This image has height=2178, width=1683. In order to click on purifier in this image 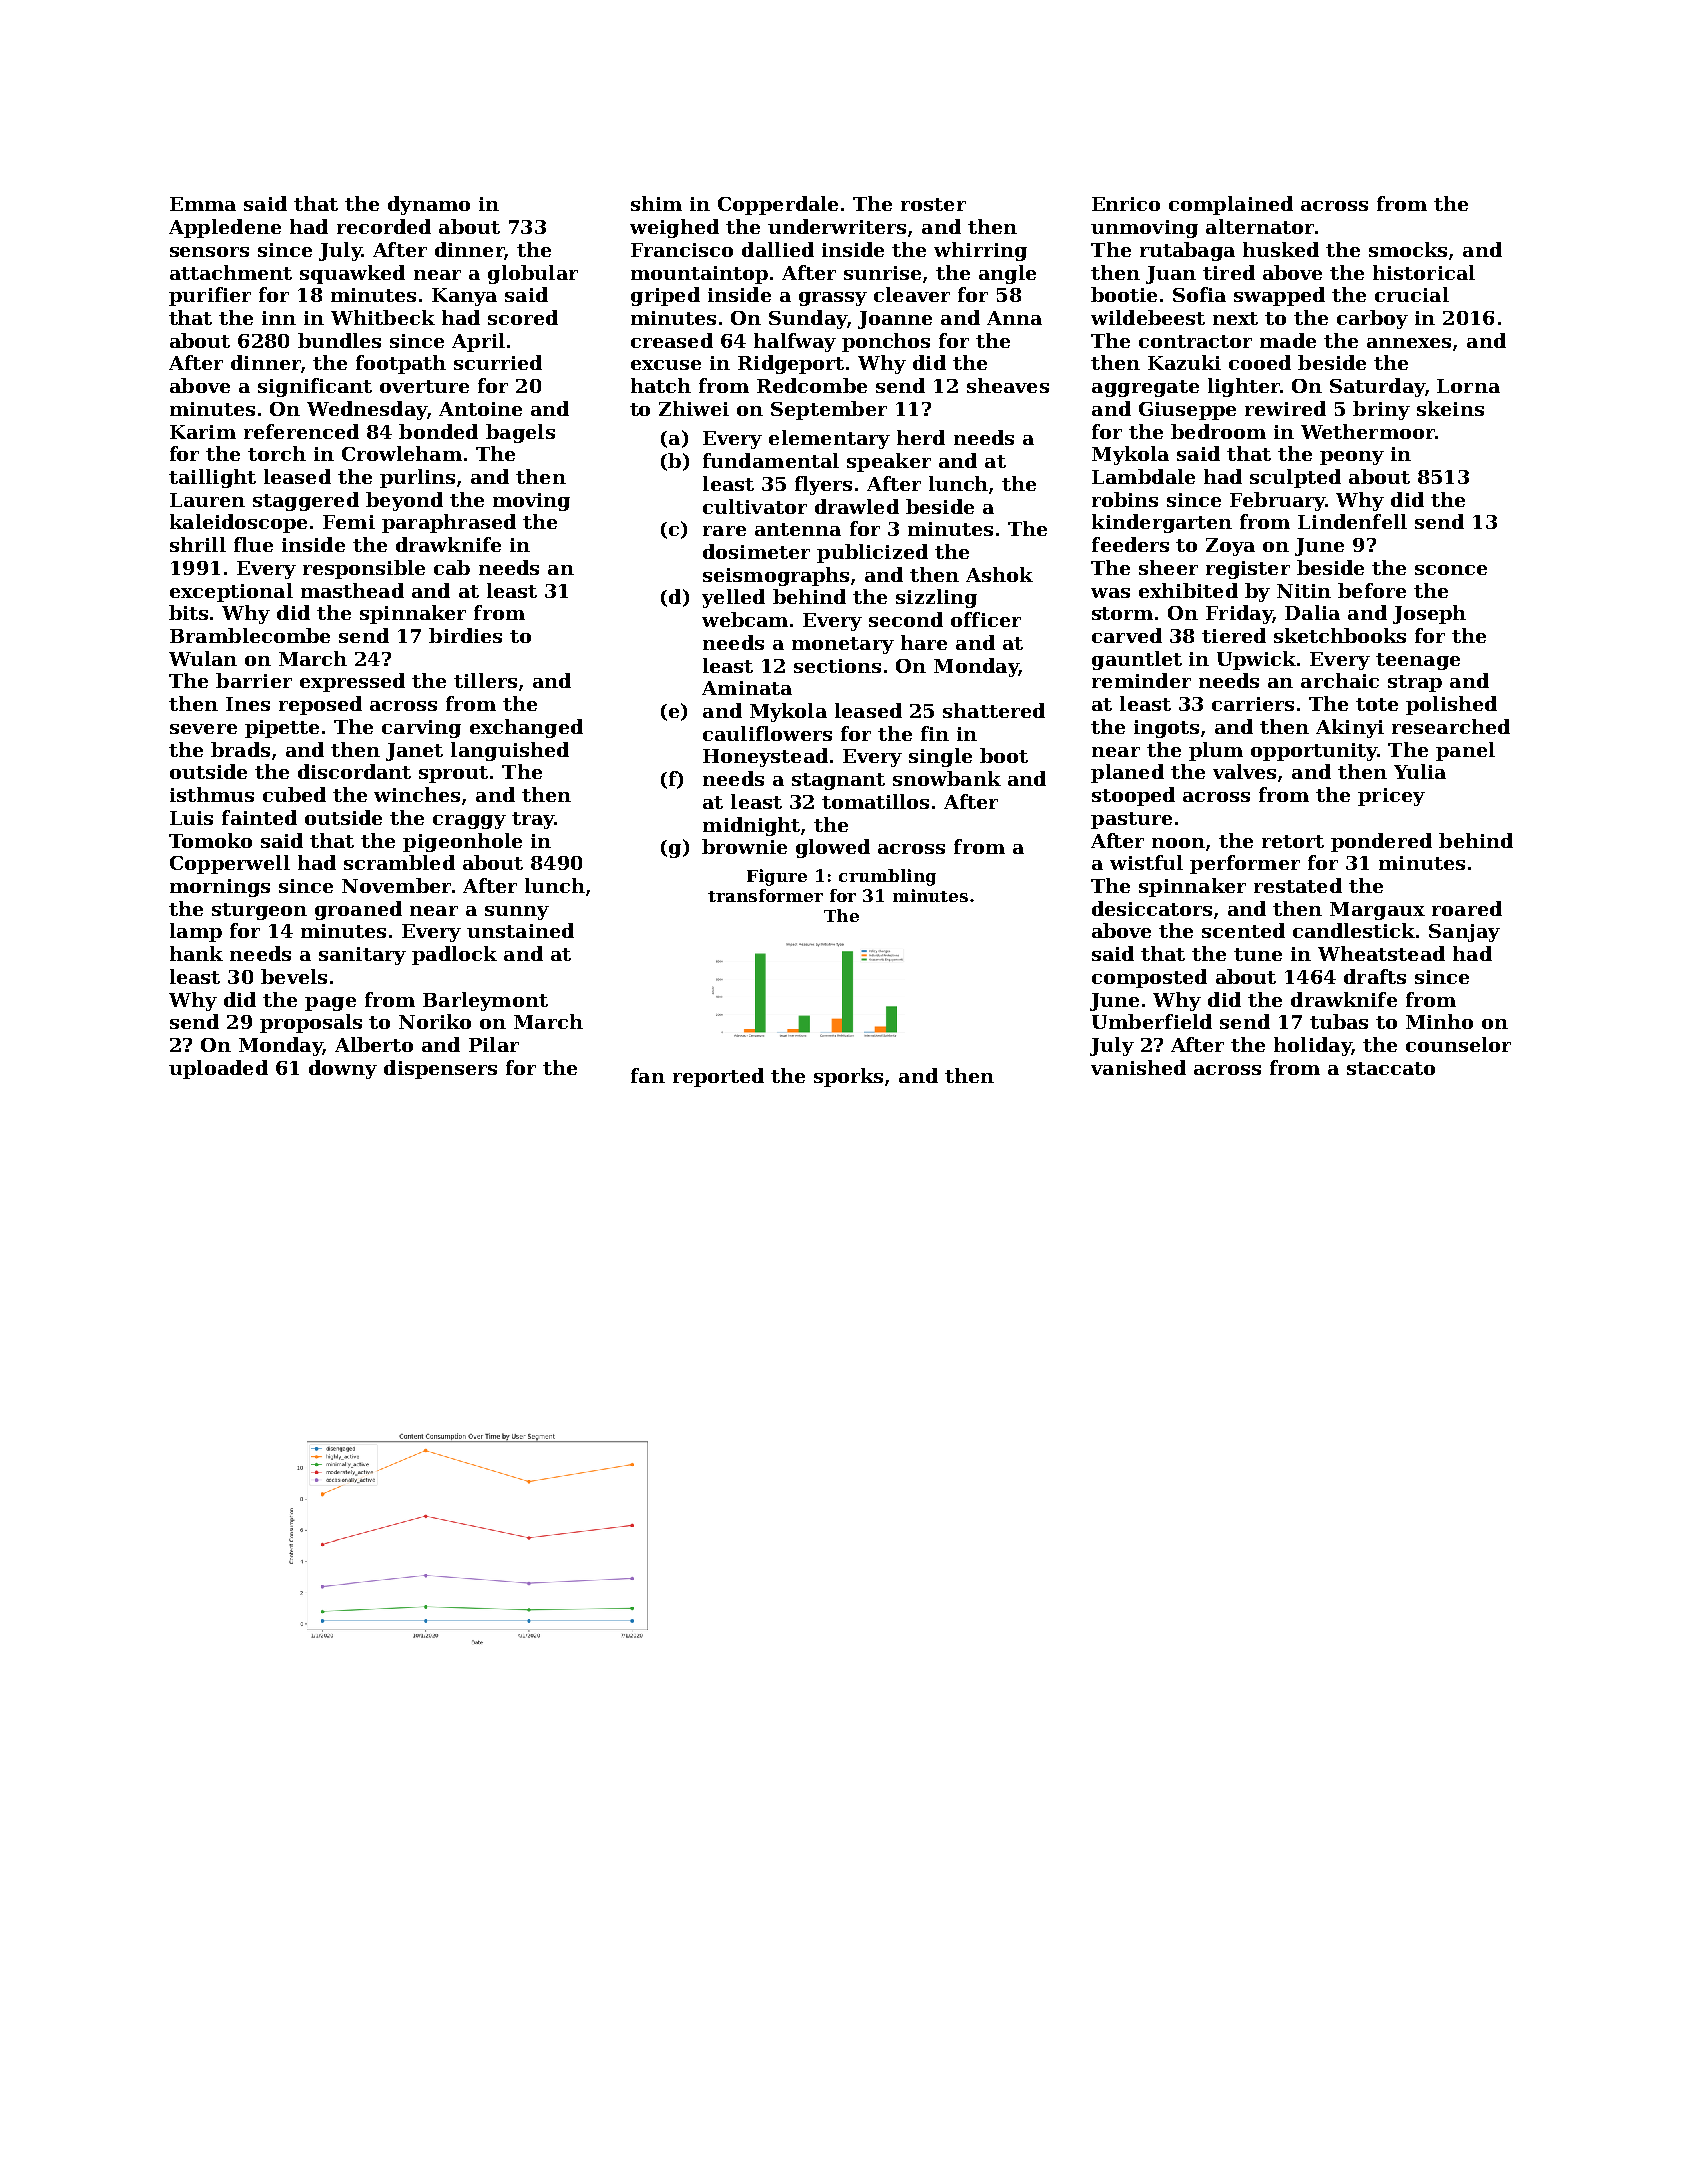, I will do `click(210, 296)`.
